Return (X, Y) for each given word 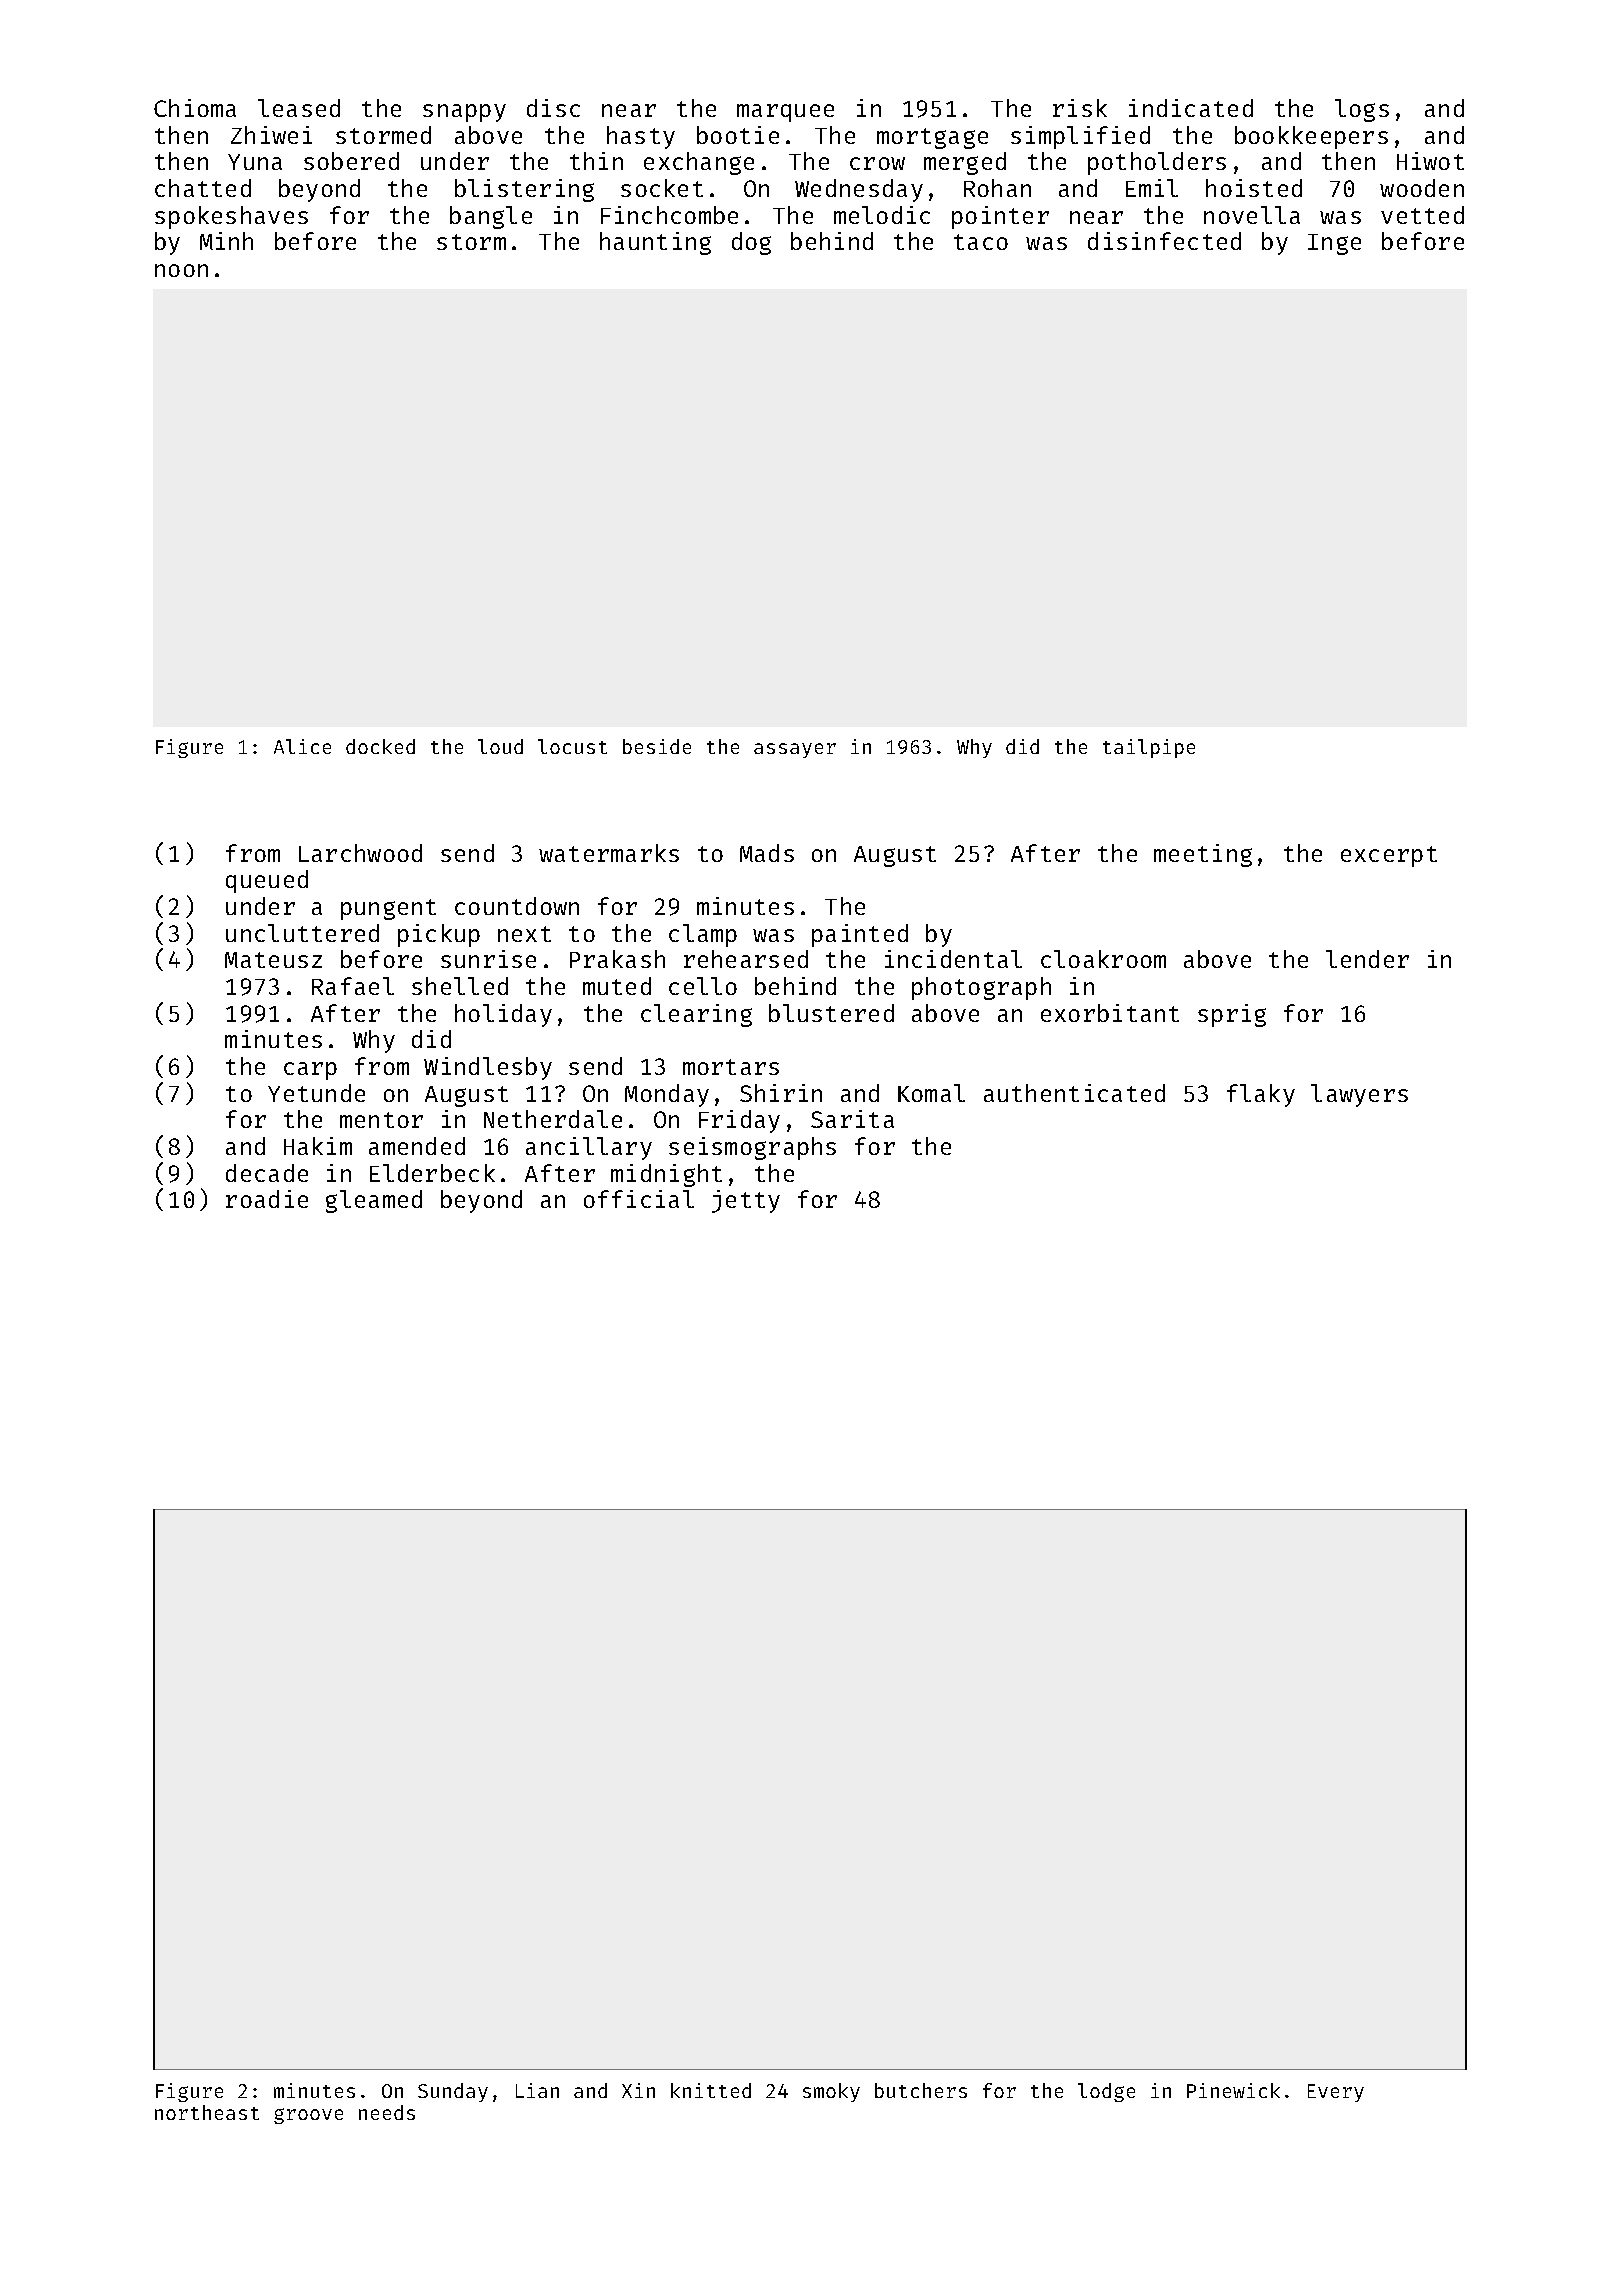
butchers (921, 2090)
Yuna (255, 162)
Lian (537, 2090)
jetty (746, 1201)
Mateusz (273, 960)
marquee (785, 113)
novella (1252, 215)
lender (1367, 959)
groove (308, 2116)
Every (1336, 2093)
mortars (731, 1067)
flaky (1261, 1095)
